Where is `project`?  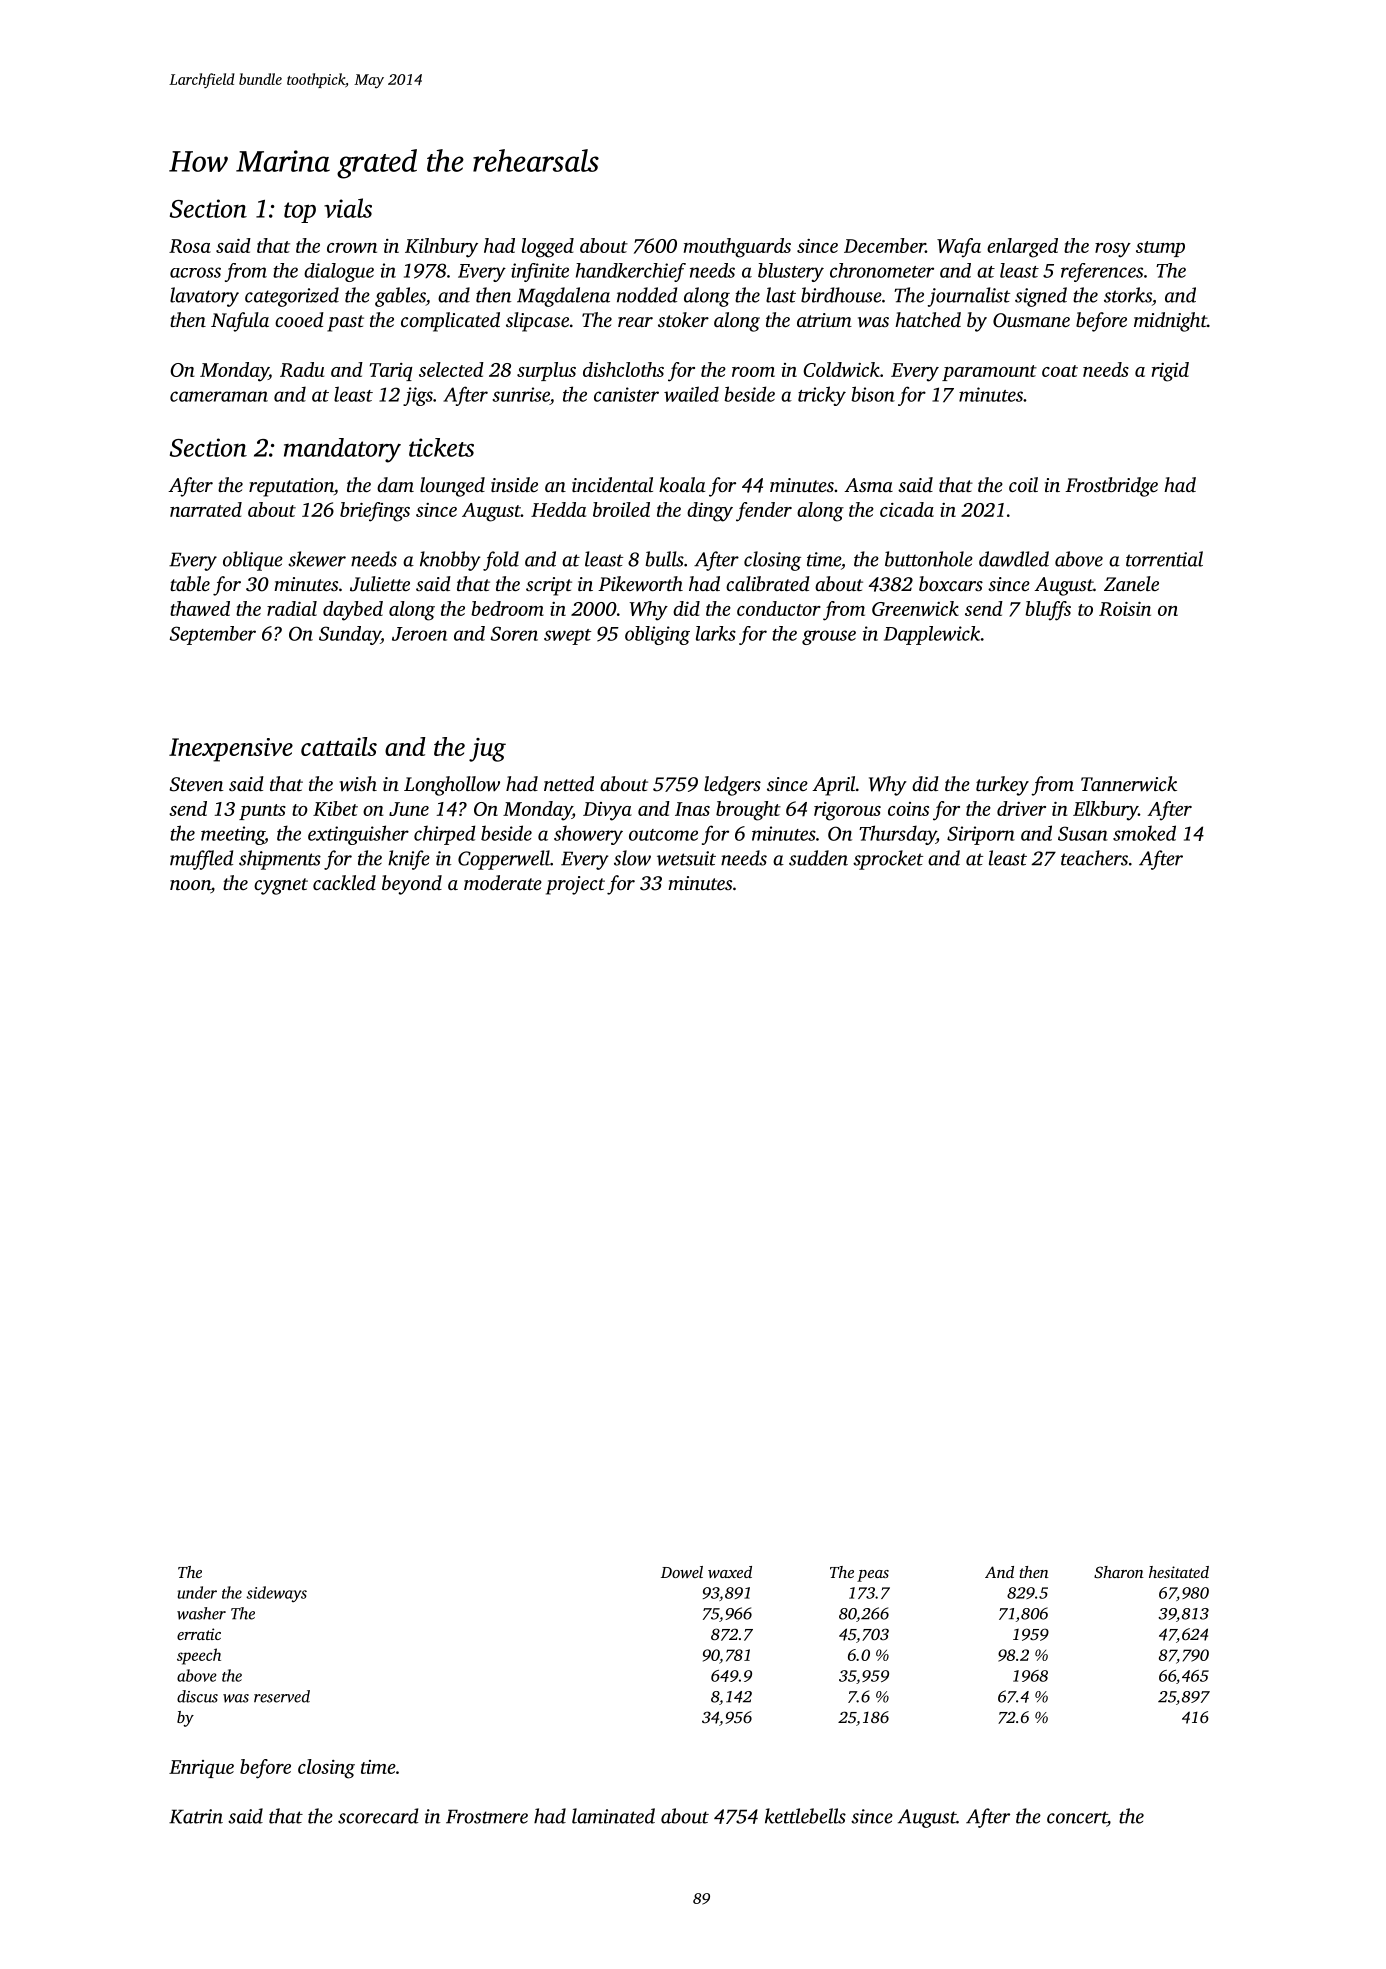
project is located at coordinates (575, 885).
